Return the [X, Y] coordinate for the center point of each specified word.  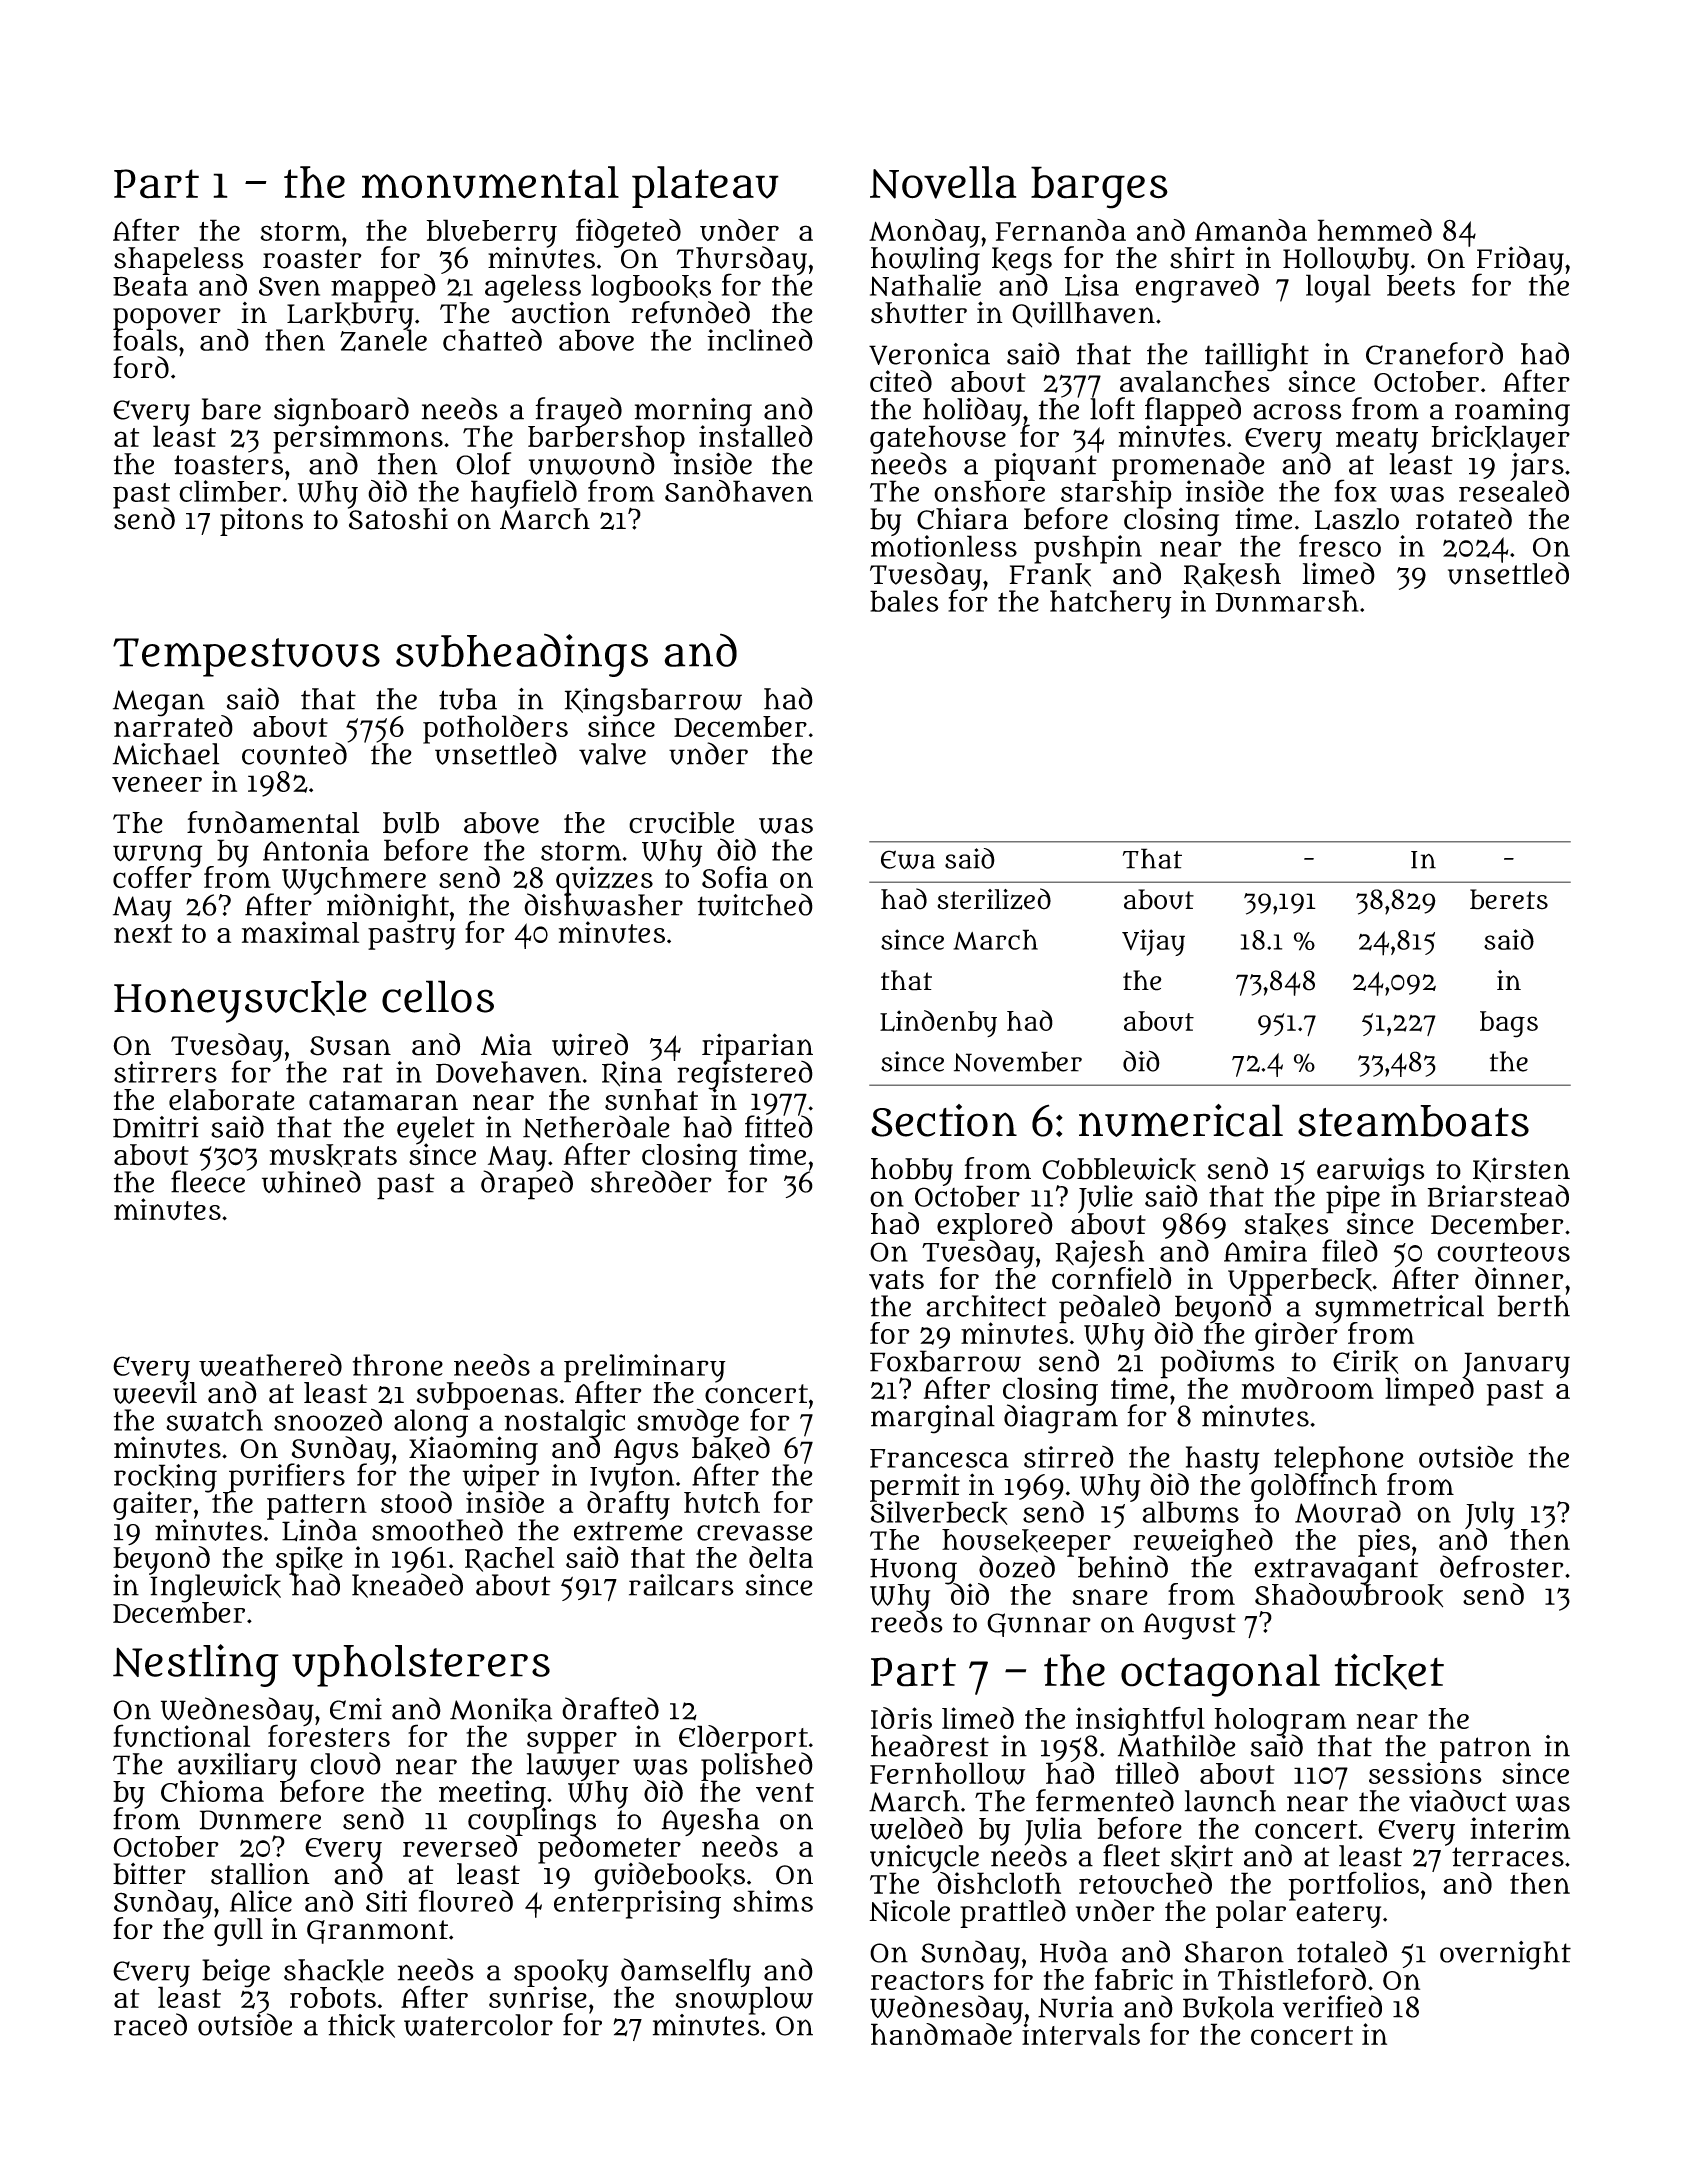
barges [1099, 187]
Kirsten [1521, 1170]
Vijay [1153, 942]
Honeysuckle [240, 1001]
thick [361, 2026]
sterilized [994, 899]
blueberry [491, 233]
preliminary [645, 1368]
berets [1509, 899]
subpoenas [486, 1396]
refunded [690, 313]
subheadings [522, 655]
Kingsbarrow [653, 702]
